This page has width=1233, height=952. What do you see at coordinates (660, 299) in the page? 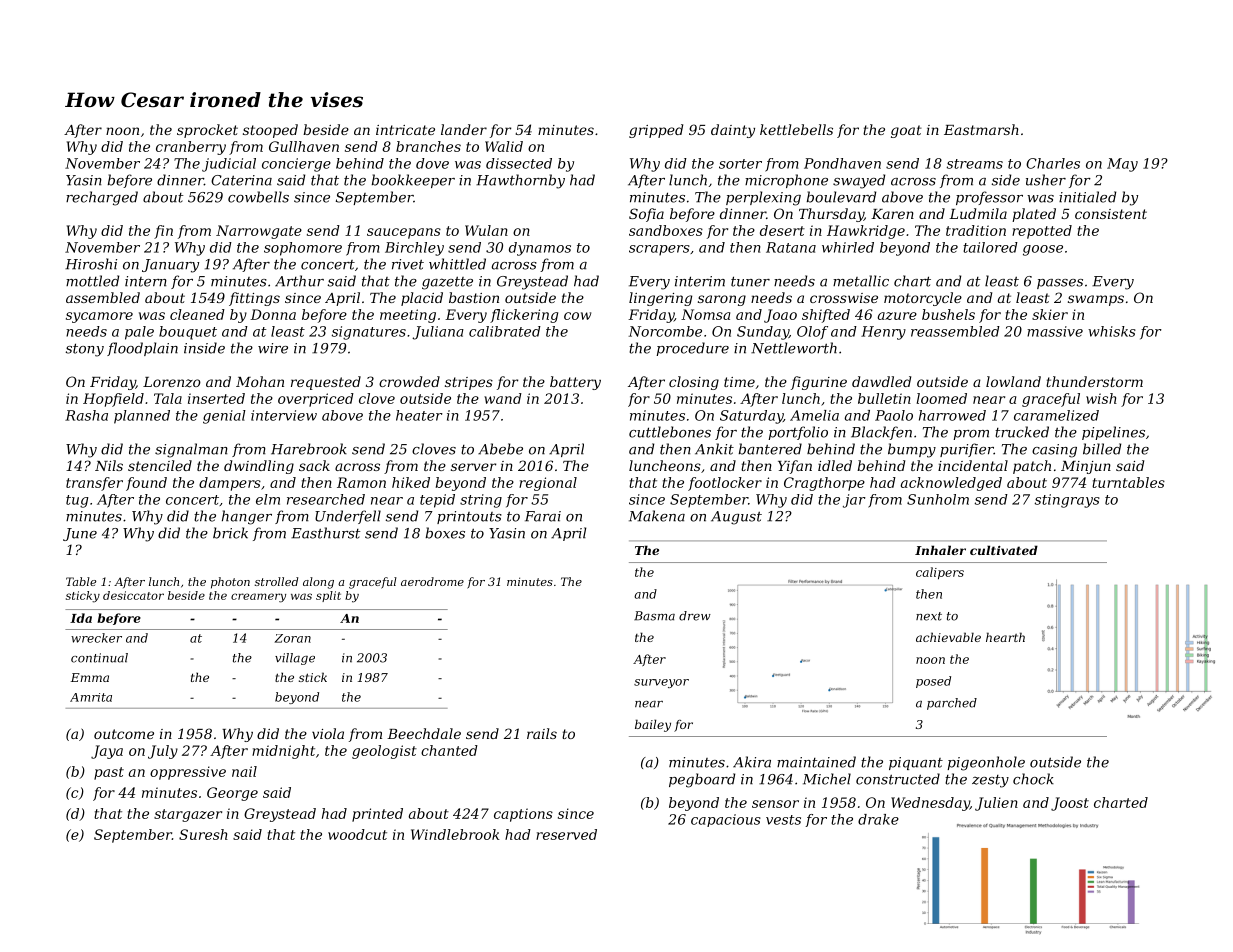
I see `lingering` at bounding box center [660, 299].
